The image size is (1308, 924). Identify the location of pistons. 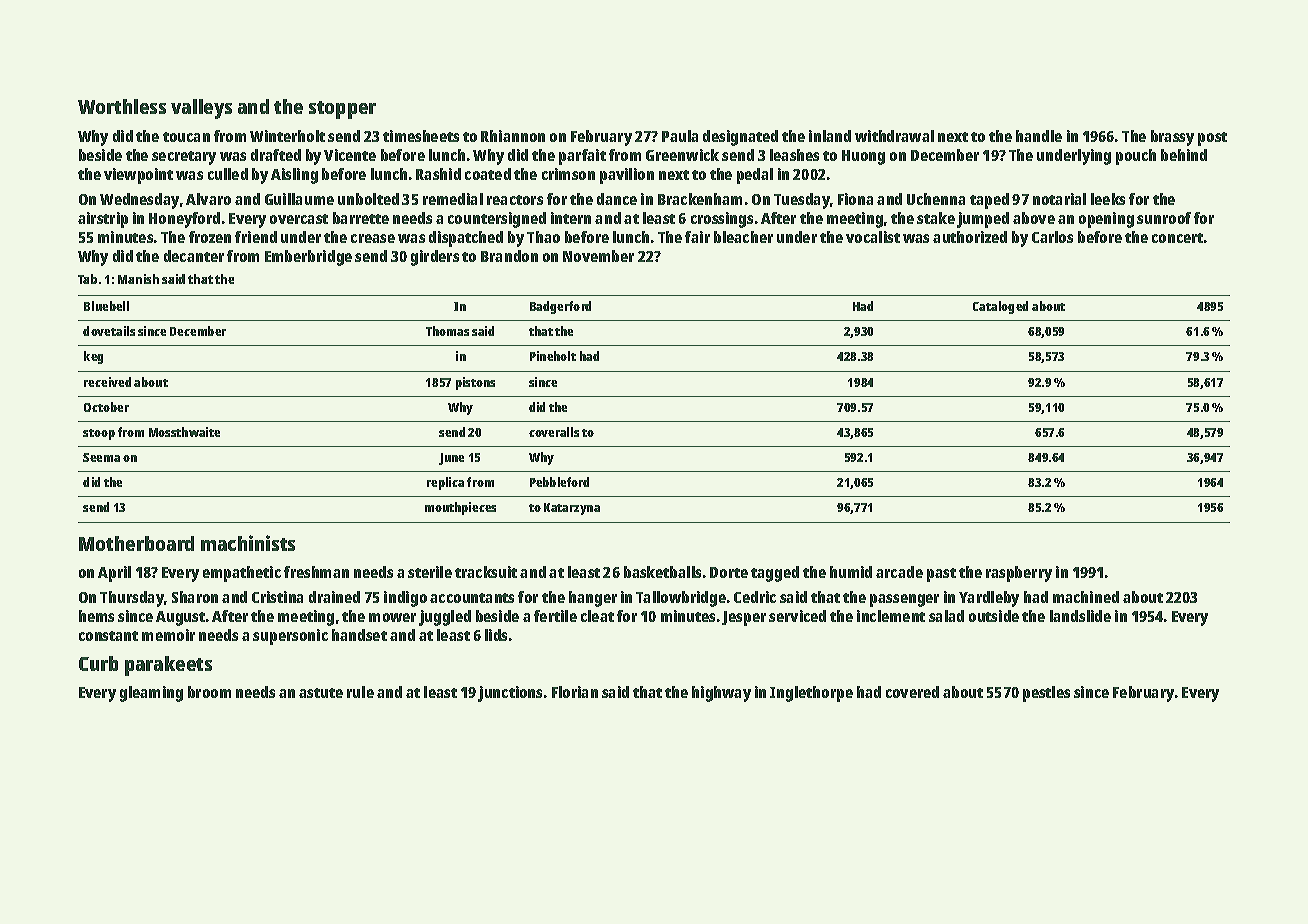
(475, 383).
